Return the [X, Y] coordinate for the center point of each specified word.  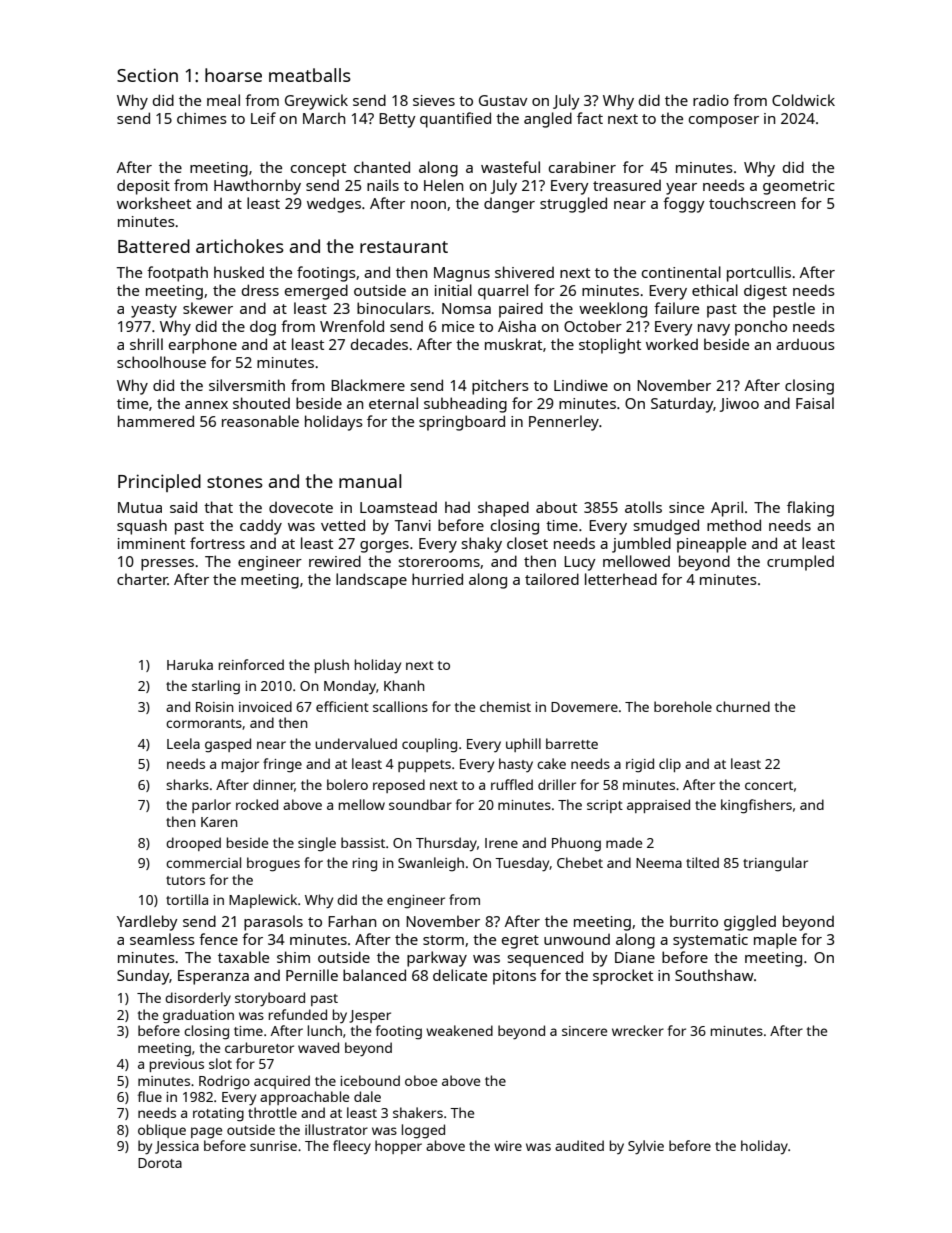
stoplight [610, 346]
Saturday [682, 405]
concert [769, 785]
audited [579, 1145]
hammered [156, 421]
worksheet [154, 203]
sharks [187, 784]
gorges [384, 547]
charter [142, 579]
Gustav [503, 100]
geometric [799, 187]
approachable [304, 1098]
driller [557, 784]
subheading [465, 405]
